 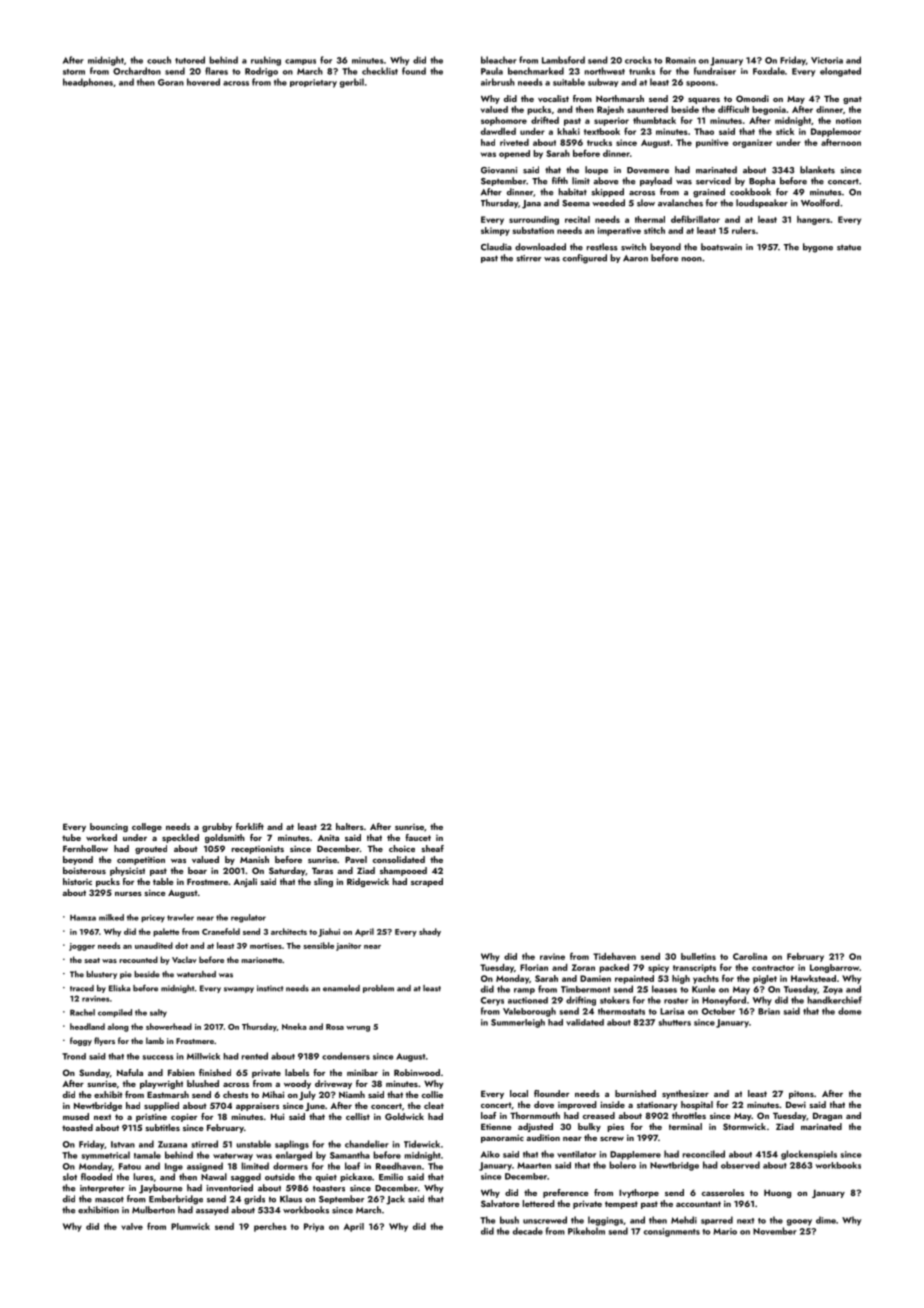 I want to click on perches, so click(x=270, y=1227).
